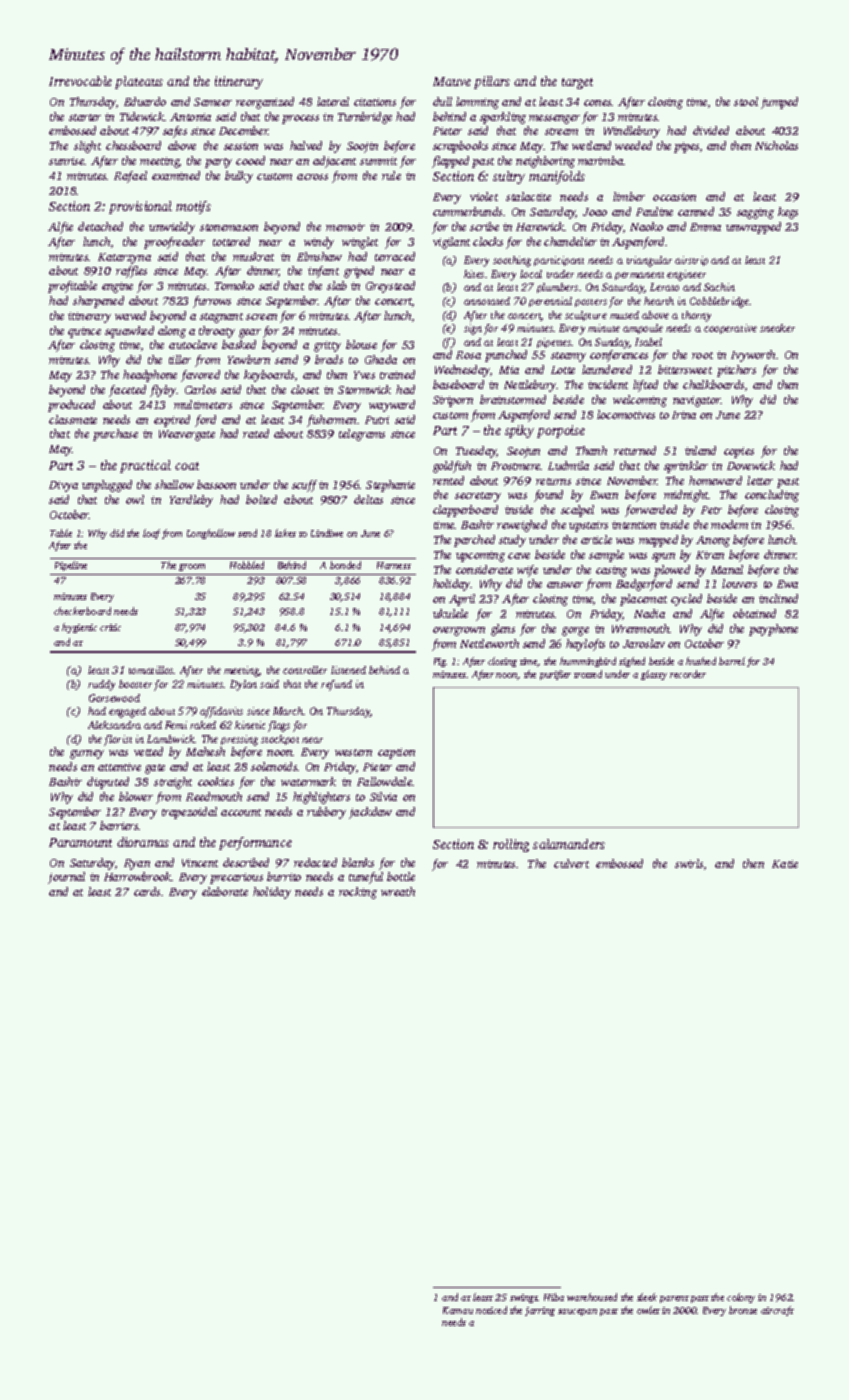  I want to click on Fallowdale, so click(384, 781).
